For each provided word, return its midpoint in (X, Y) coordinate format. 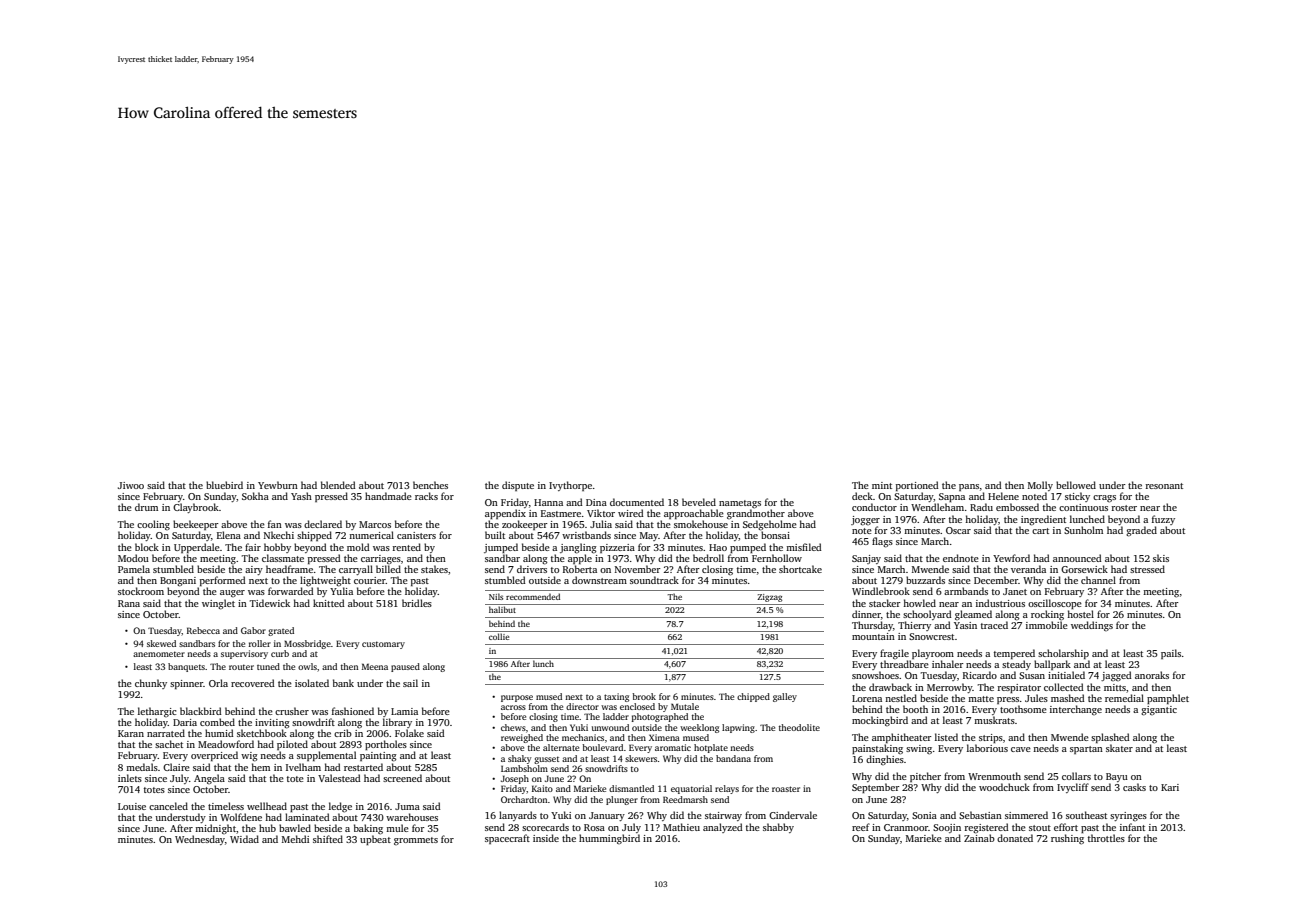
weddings (1092, 626)
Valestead (339, 778)
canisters (416, 535)
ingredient (1043, 520)
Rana (129, 603)
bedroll (708, 558)
